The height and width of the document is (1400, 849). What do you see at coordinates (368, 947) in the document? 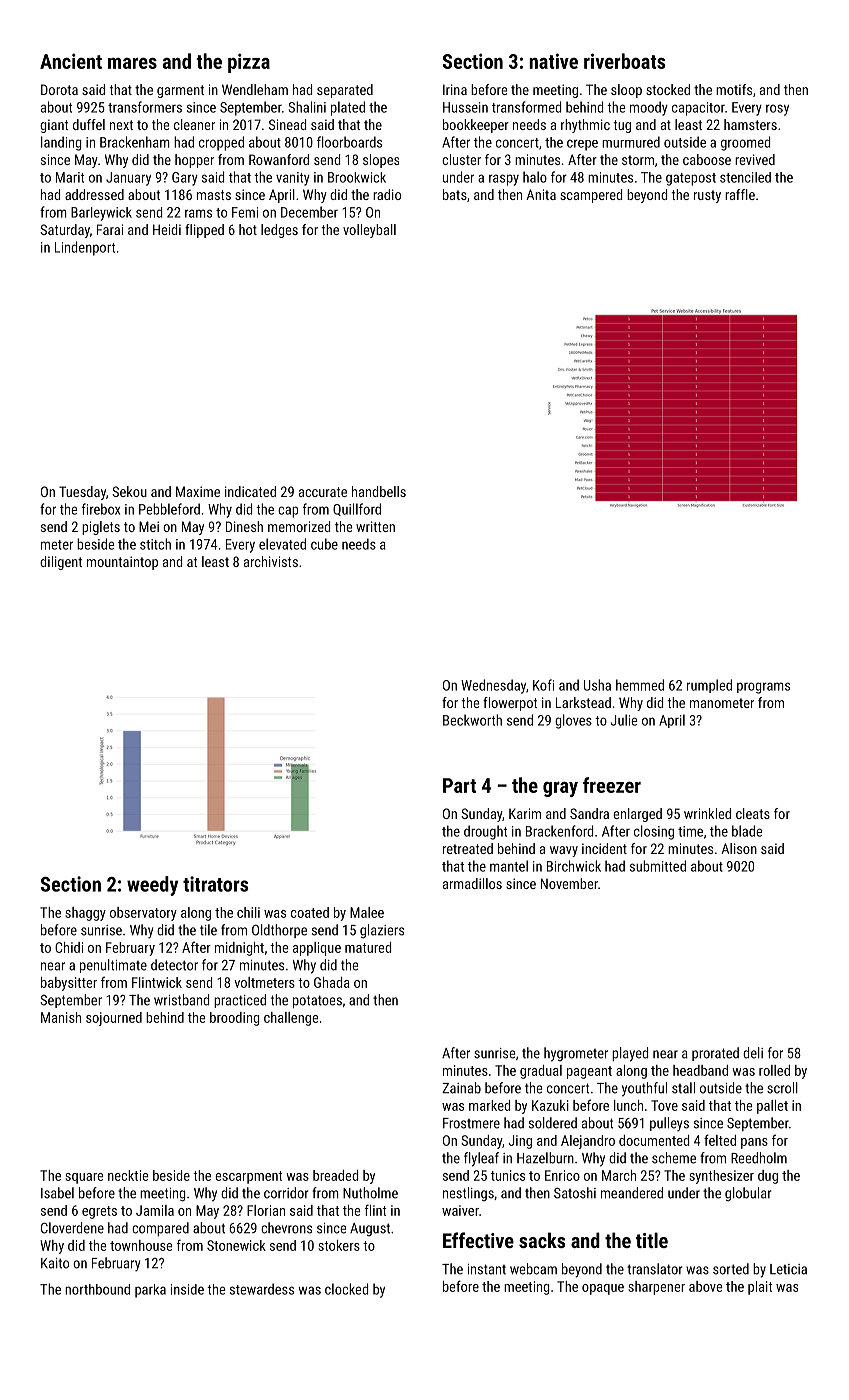
I see `matured` at bounding box center [368, 947].
